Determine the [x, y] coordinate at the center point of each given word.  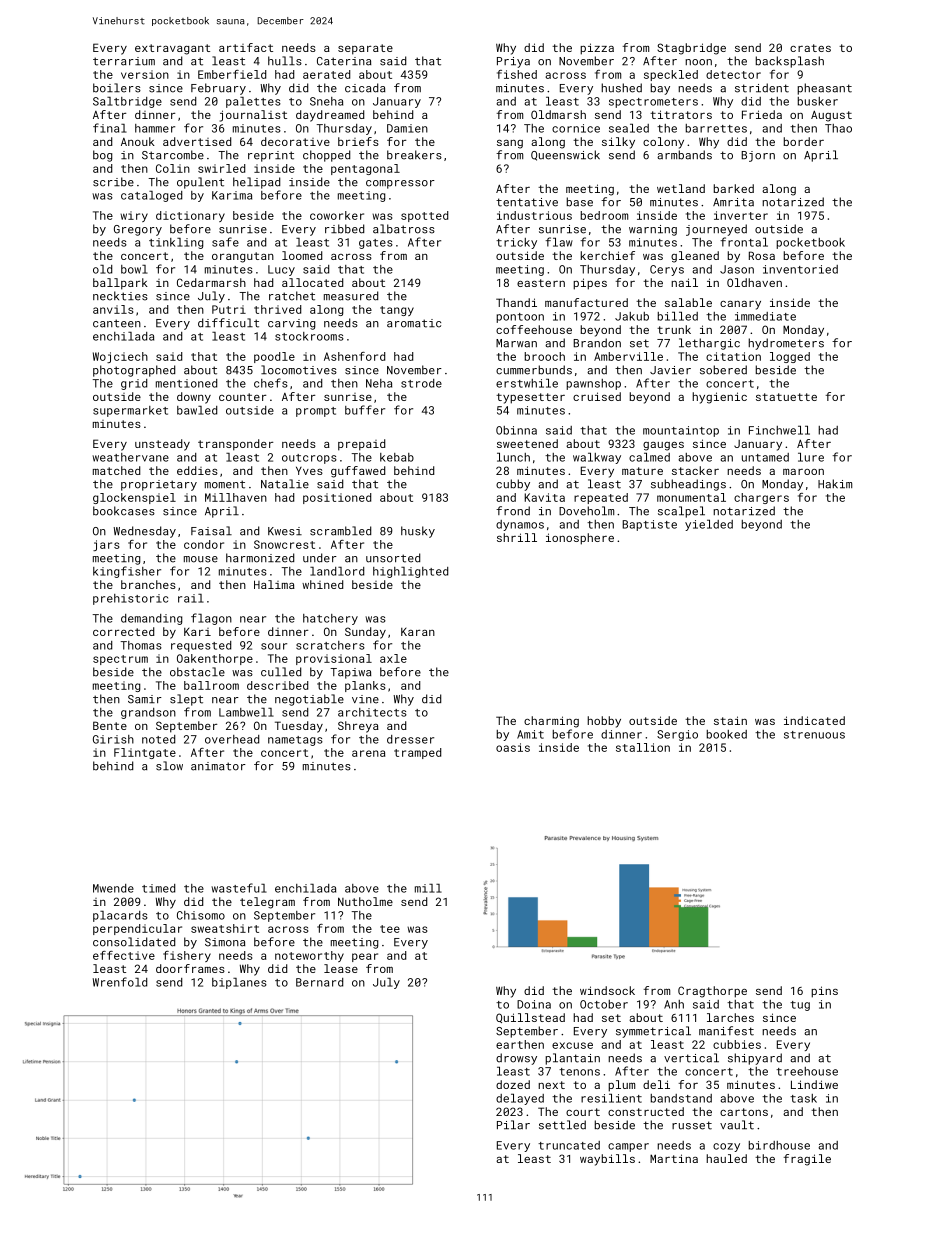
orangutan [243, 257]
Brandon [597, 343]
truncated [569, 1145]
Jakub [632, 316]
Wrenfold [120, 982]
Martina [674, 1158]
